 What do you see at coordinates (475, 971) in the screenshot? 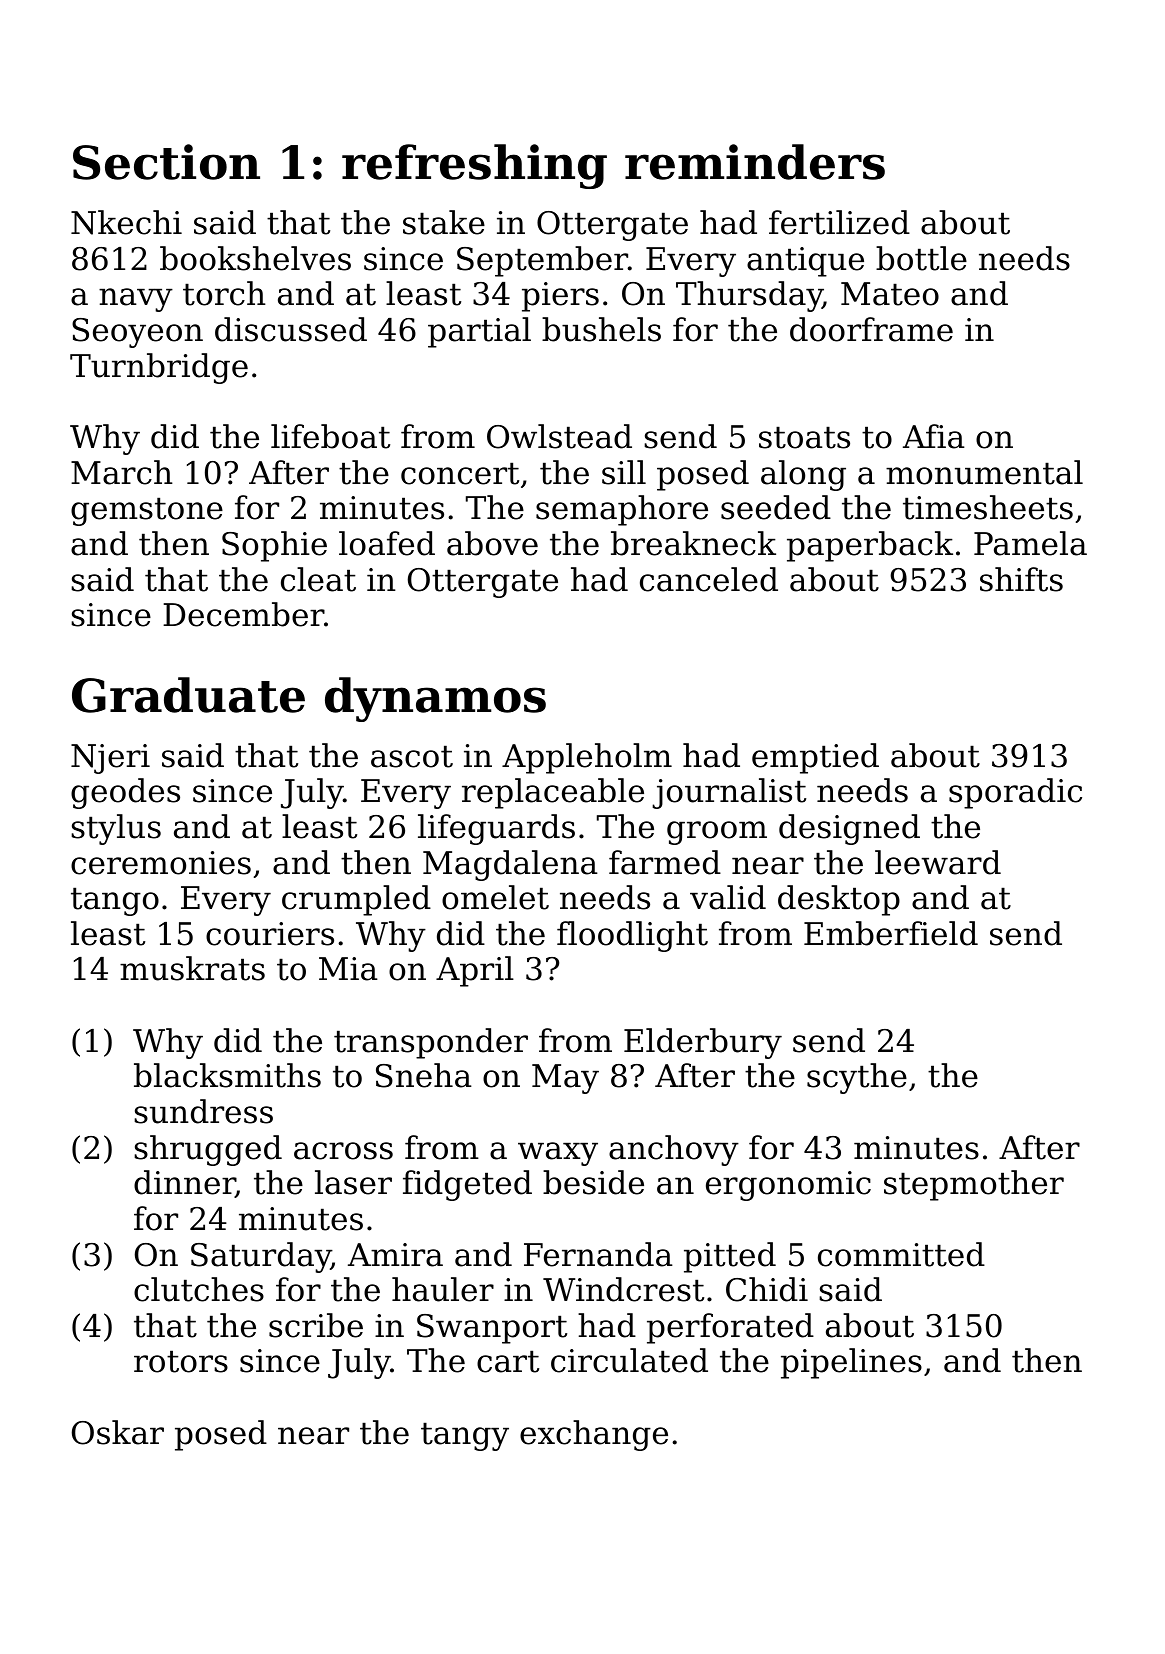
I see `April` at bounding box center [475, 971].
